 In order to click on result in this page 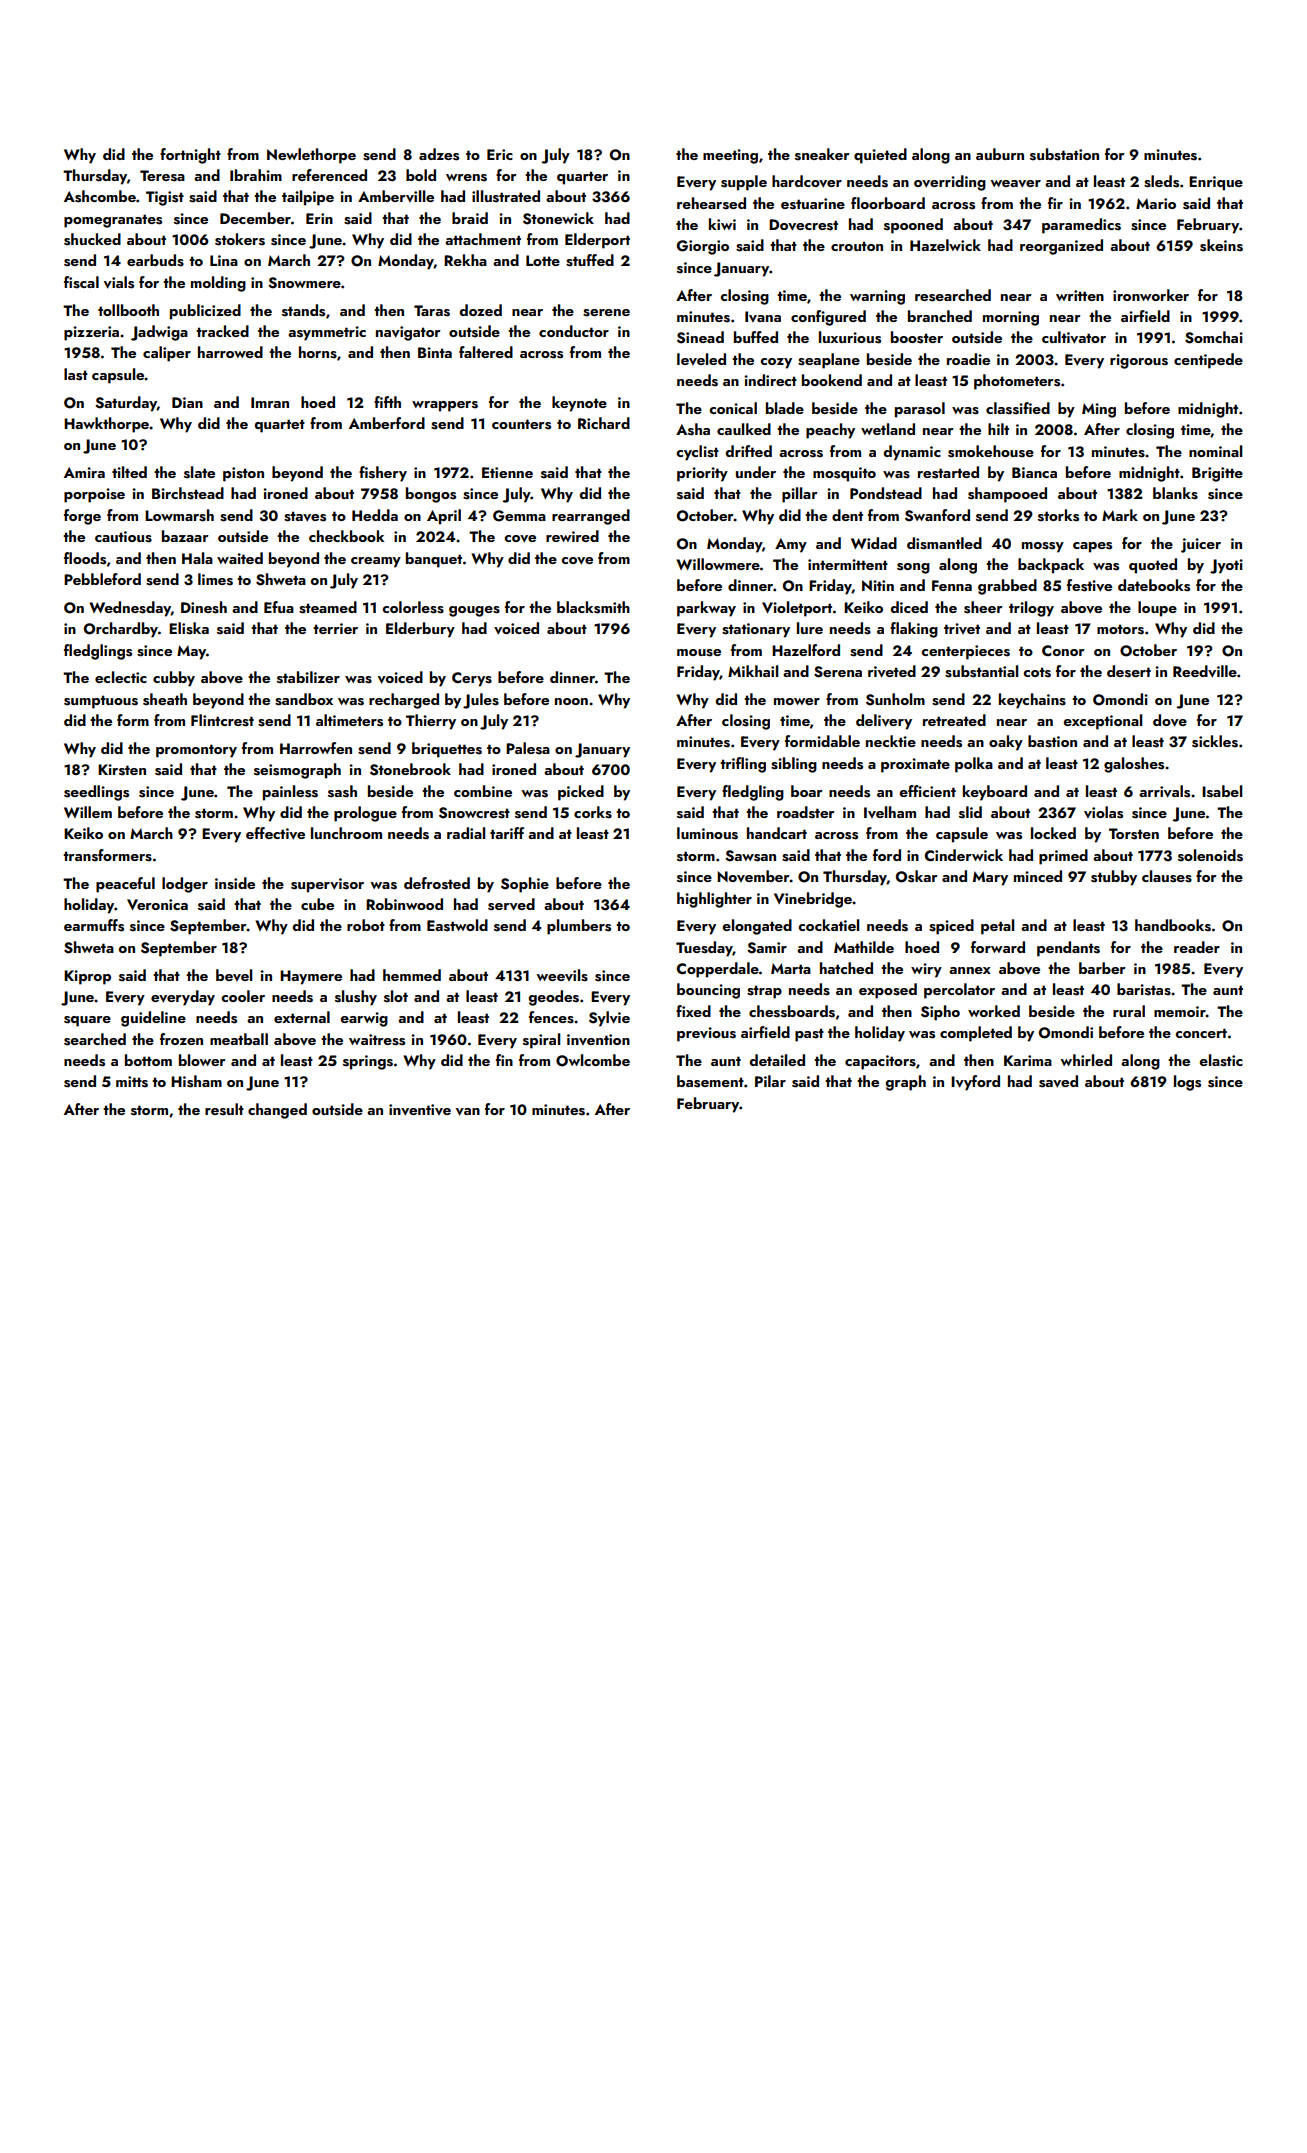, I will do `click(224, 1109)`.
